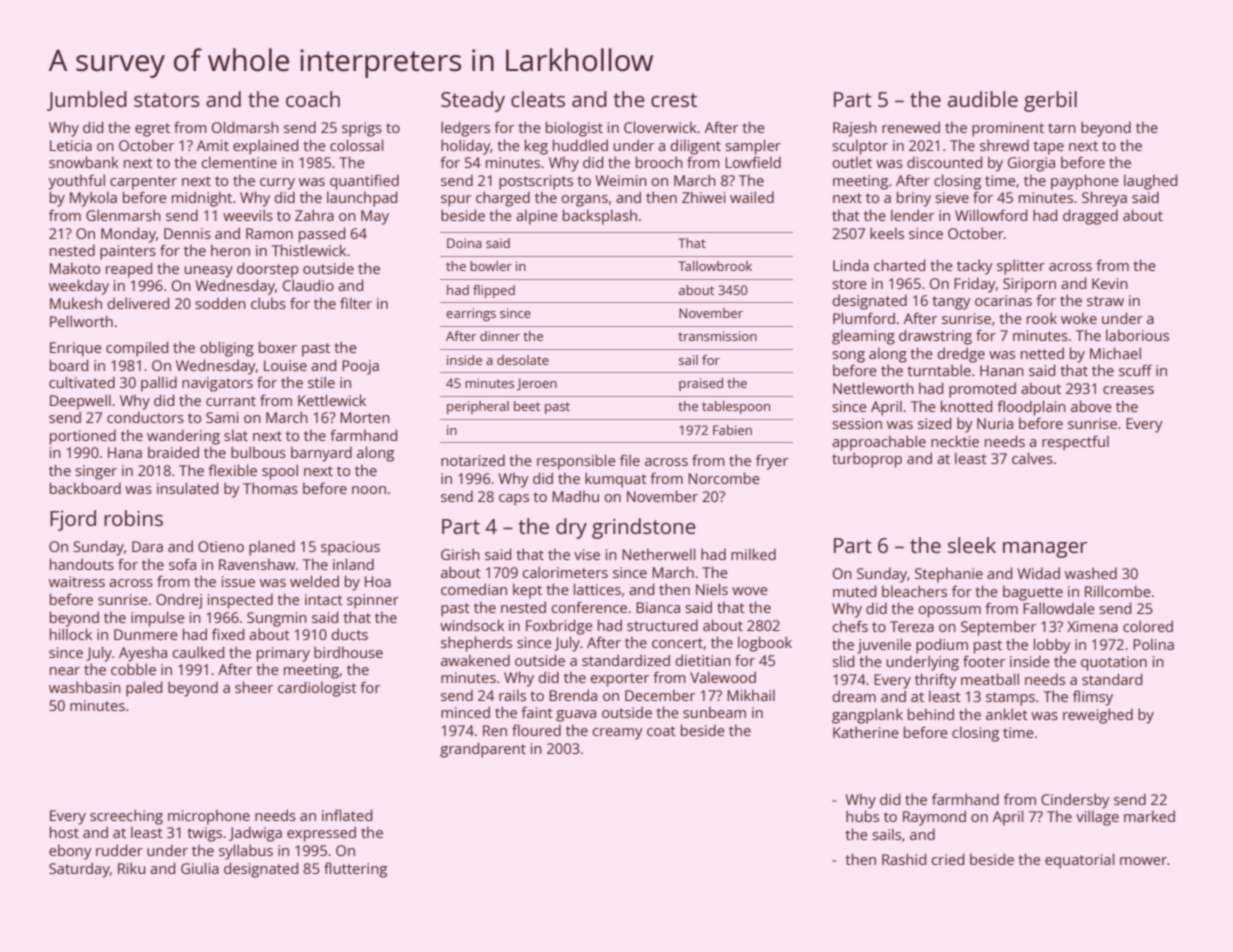 This image has width=1233, height=952. What do you see at coordinates (182, 564) in the image?
I see `sofa` at bounding box center [182, 564].
